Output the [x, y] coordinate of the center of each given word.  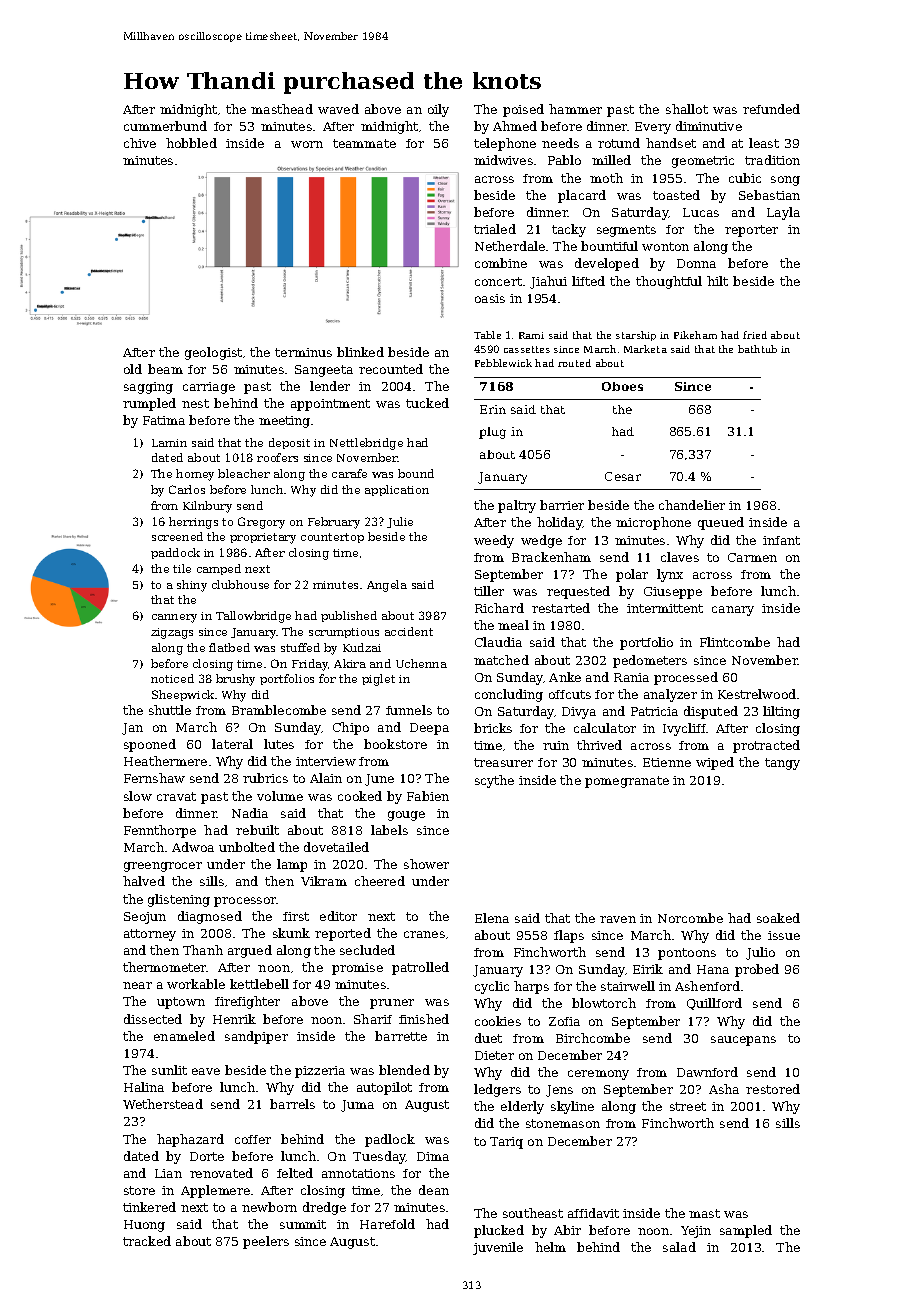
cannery [174, 618]
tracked [147, 1241]
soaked [778, 918]
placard [582, 196]
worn [307, 144]
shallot [687, 109]
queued [721, 523]
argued [250, 951]
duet [488, 1038]
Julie [400, 522]
